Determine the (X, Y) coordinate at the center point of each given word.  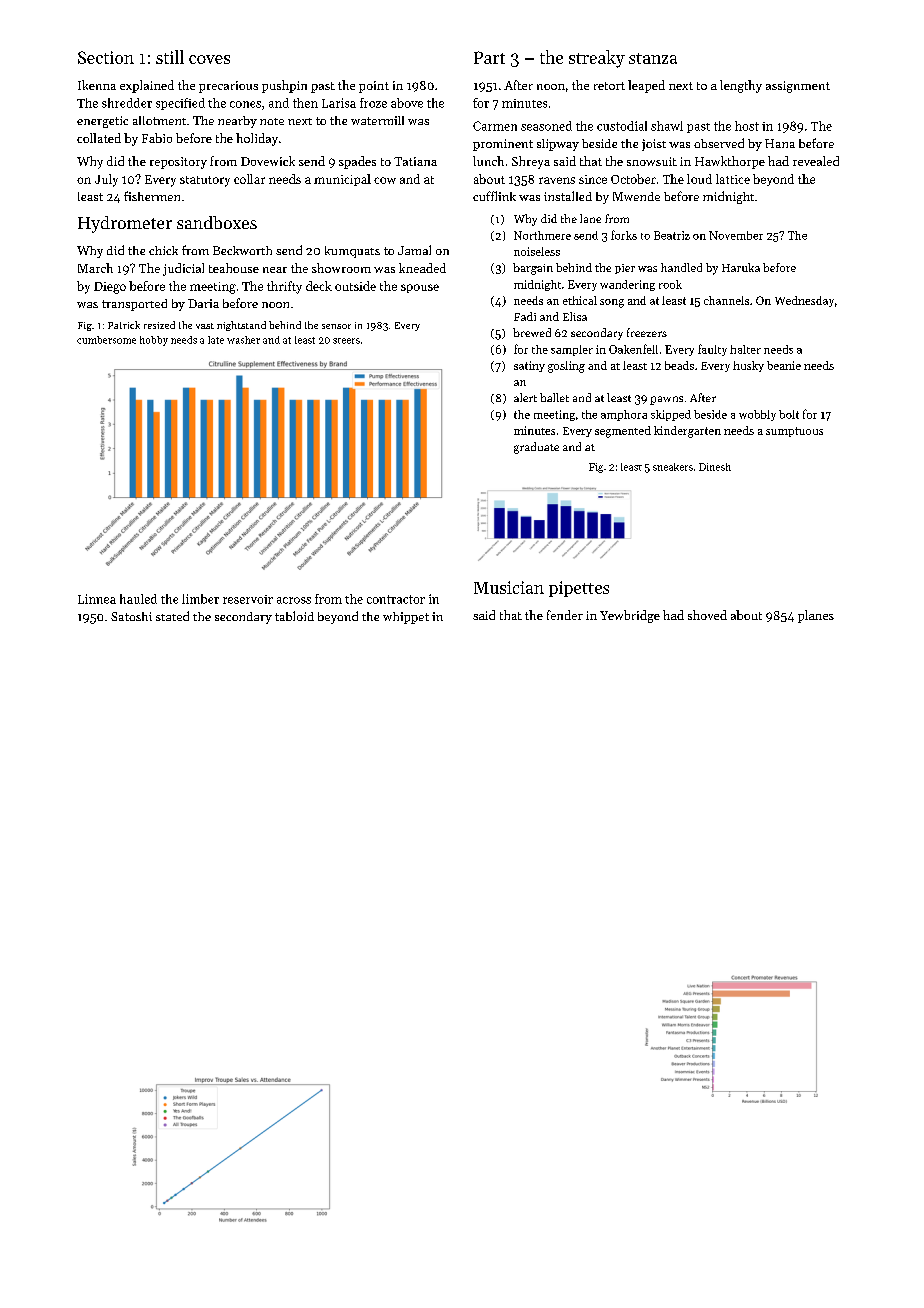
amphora (624, 415)
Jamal (414, 250)
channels (726, 300)
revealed (816, 161)
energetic (102, 122)
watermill (377, 120)
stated (172, 616)
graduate (536, 448)
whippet (406, 618)
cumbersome (106, 340)
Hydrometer (125, 224)
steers (346, 341)
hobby (154, 341)
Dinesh (715, 467)
